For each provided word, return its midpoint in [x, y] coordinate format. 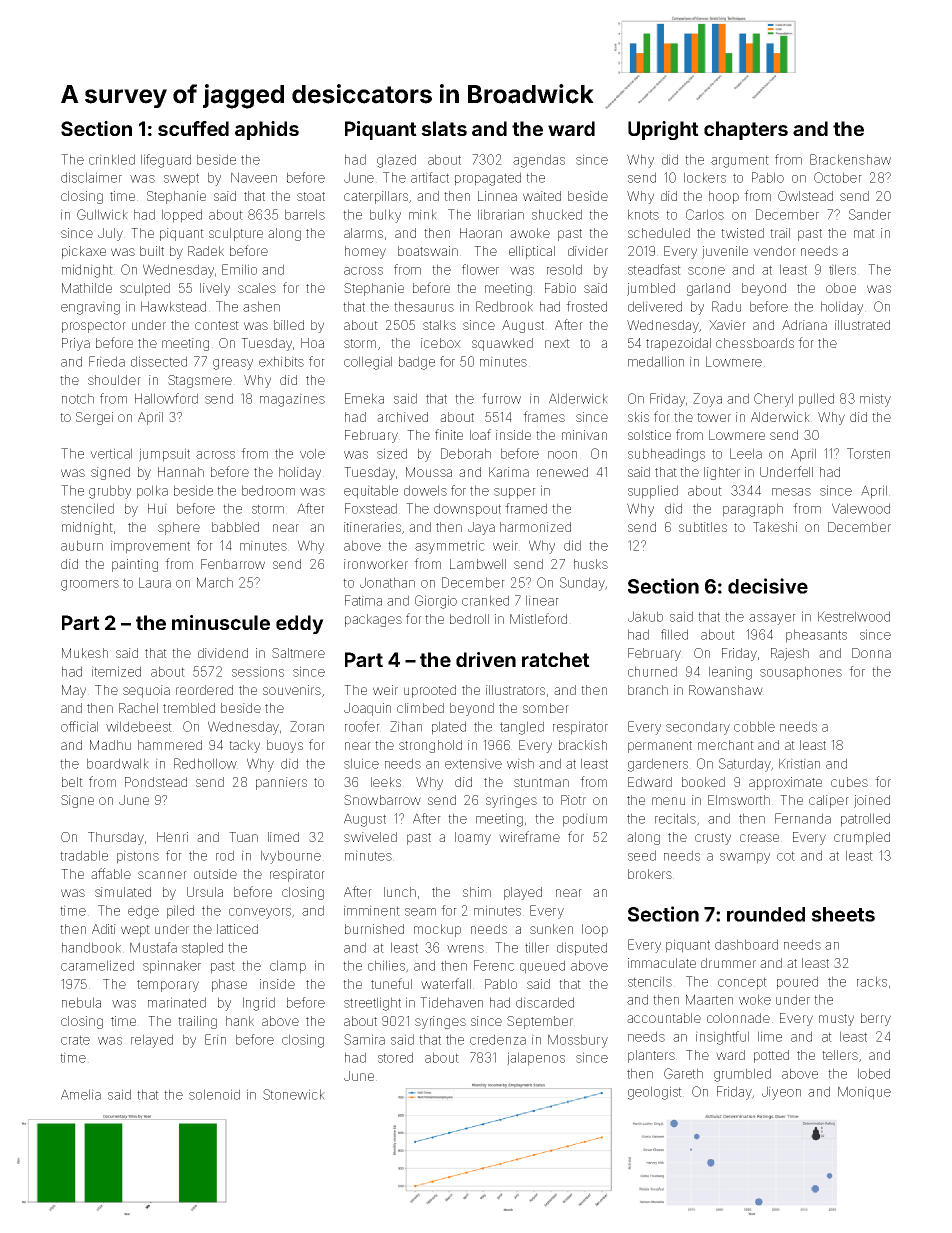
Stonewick [294, 1094]
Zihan [406, 726]
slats [444, 128]
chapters [746, 130]
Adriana [804, 325]
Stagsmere [200, 381]
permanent [660, 747]
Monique [864, 1093]
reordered [204, 690]
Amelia [81, 1094]
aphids [267, 130]
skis [638, 417]
